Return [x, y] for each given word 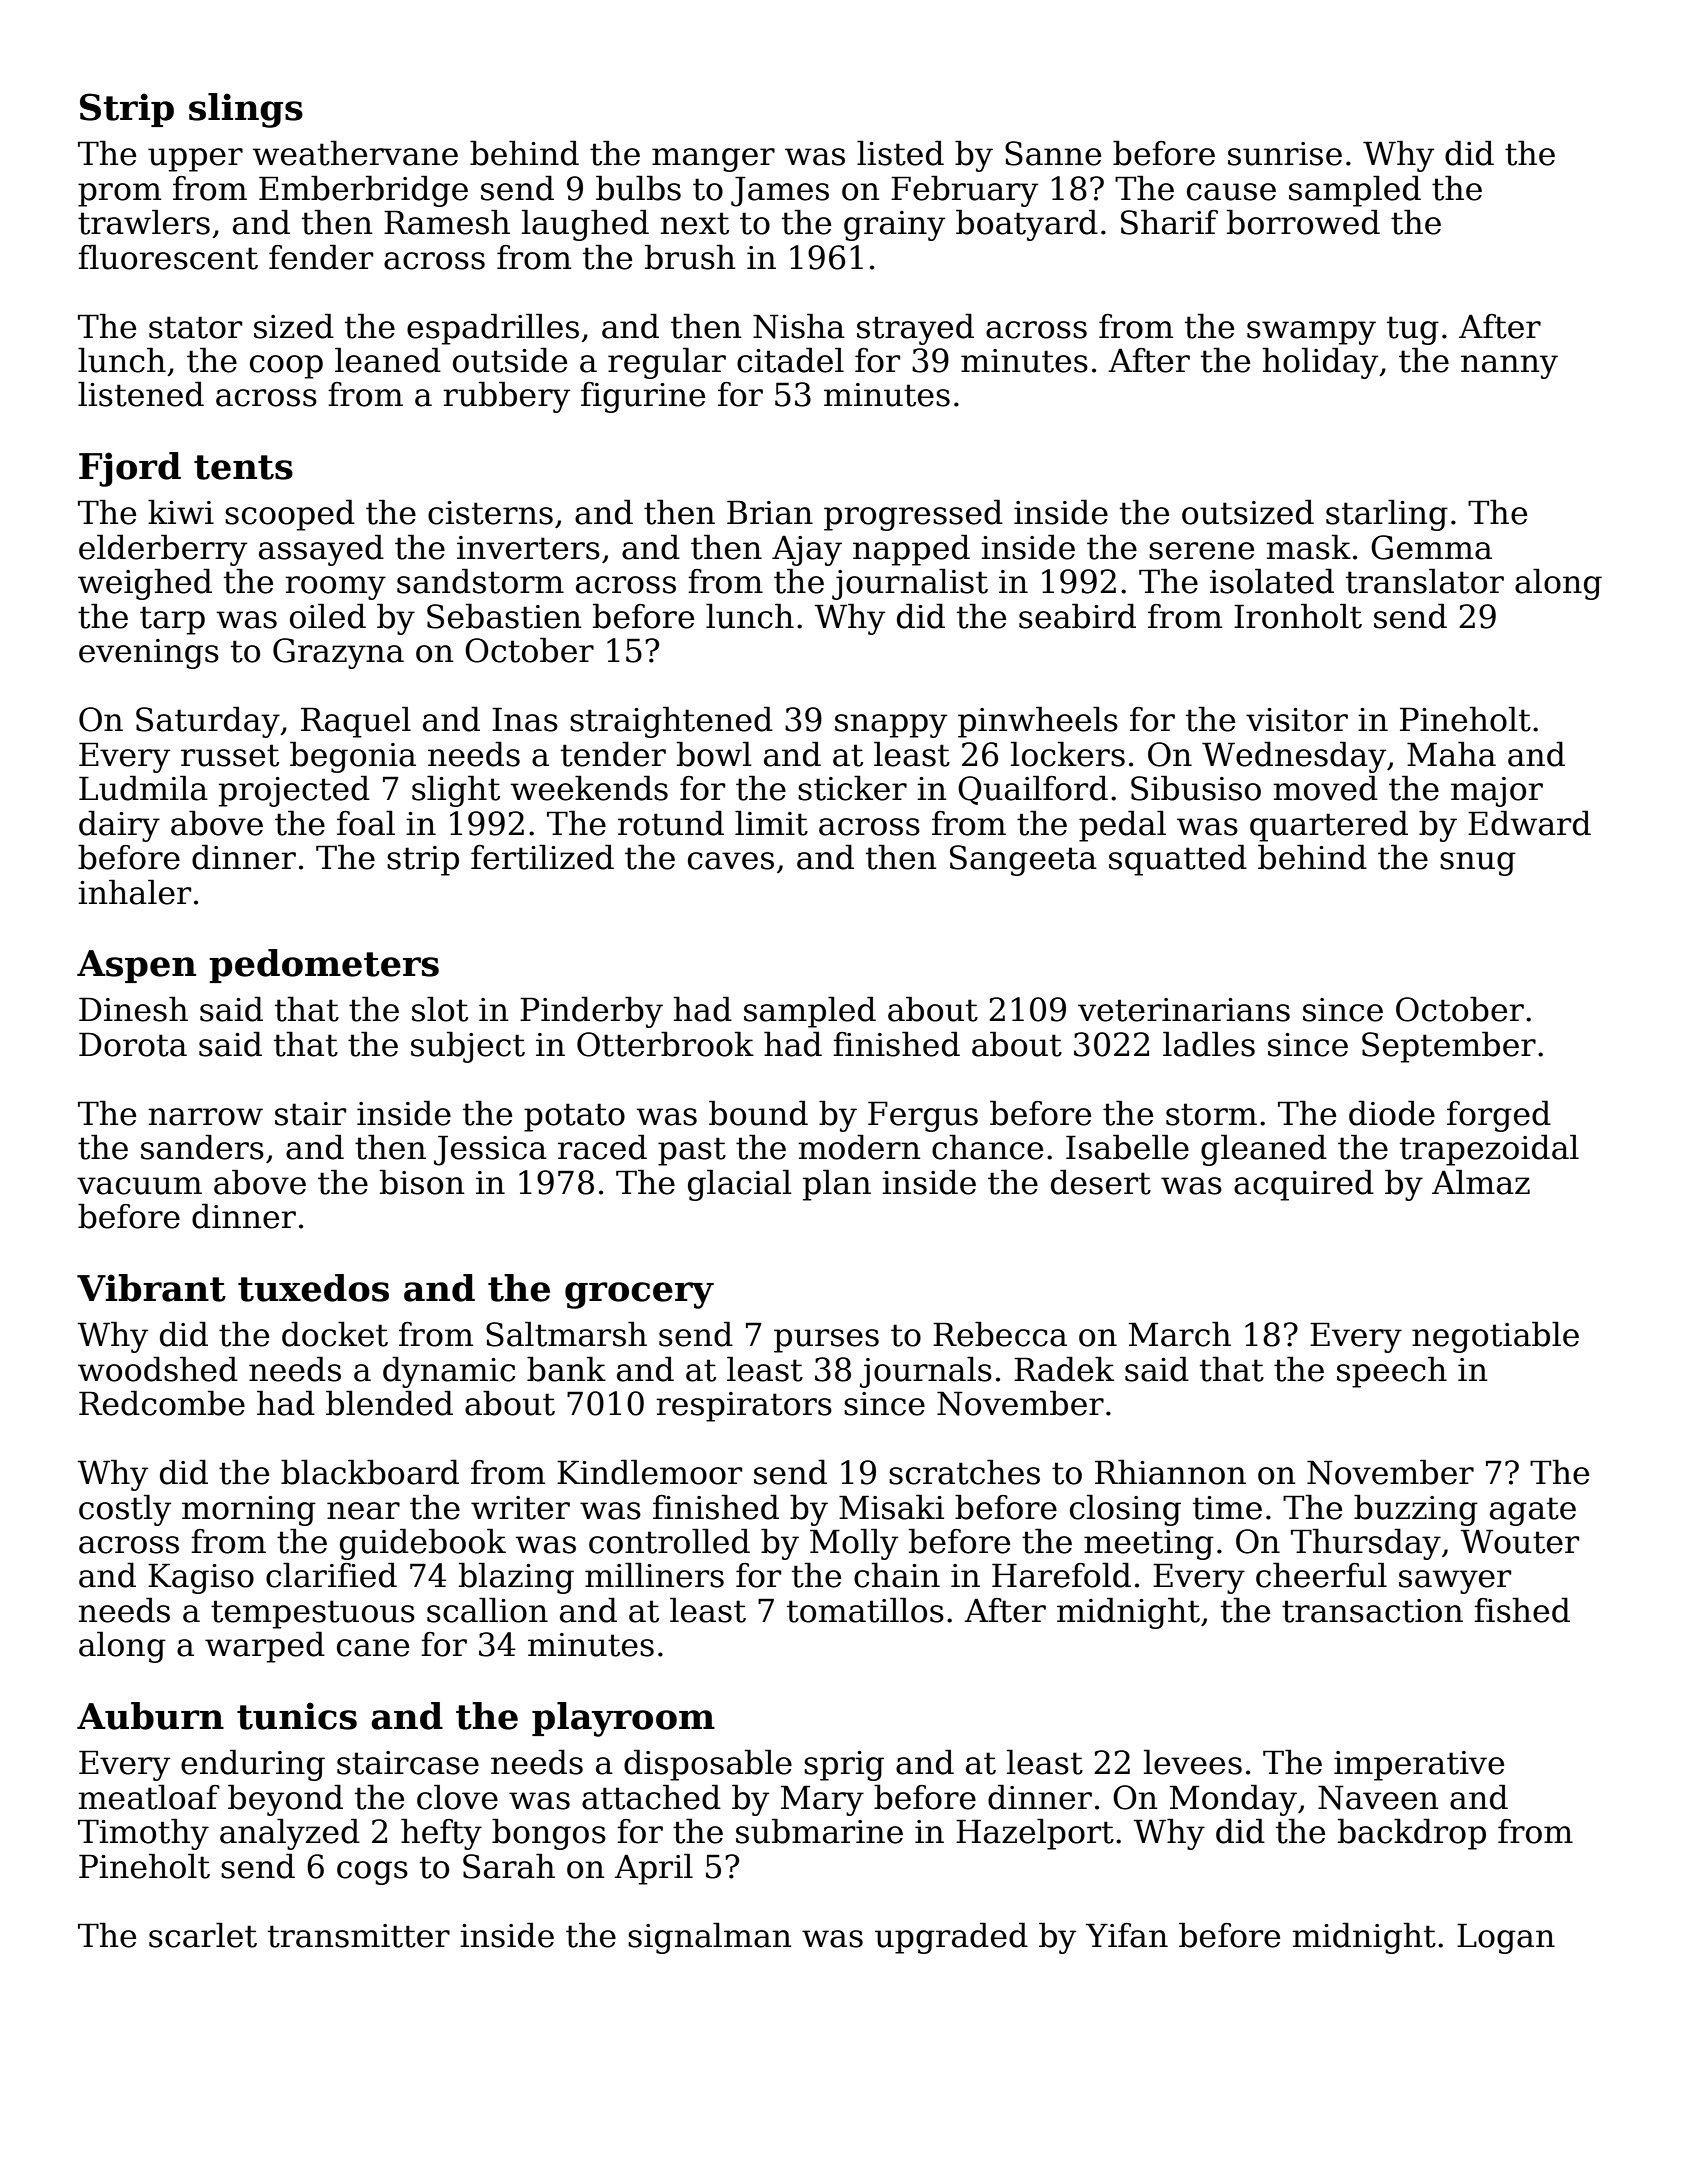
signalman [710, 1938]
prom [119, 195]
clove [457, 1797]
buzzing [1416, 1510]
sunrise [1285, 154]
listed [900, 153]
